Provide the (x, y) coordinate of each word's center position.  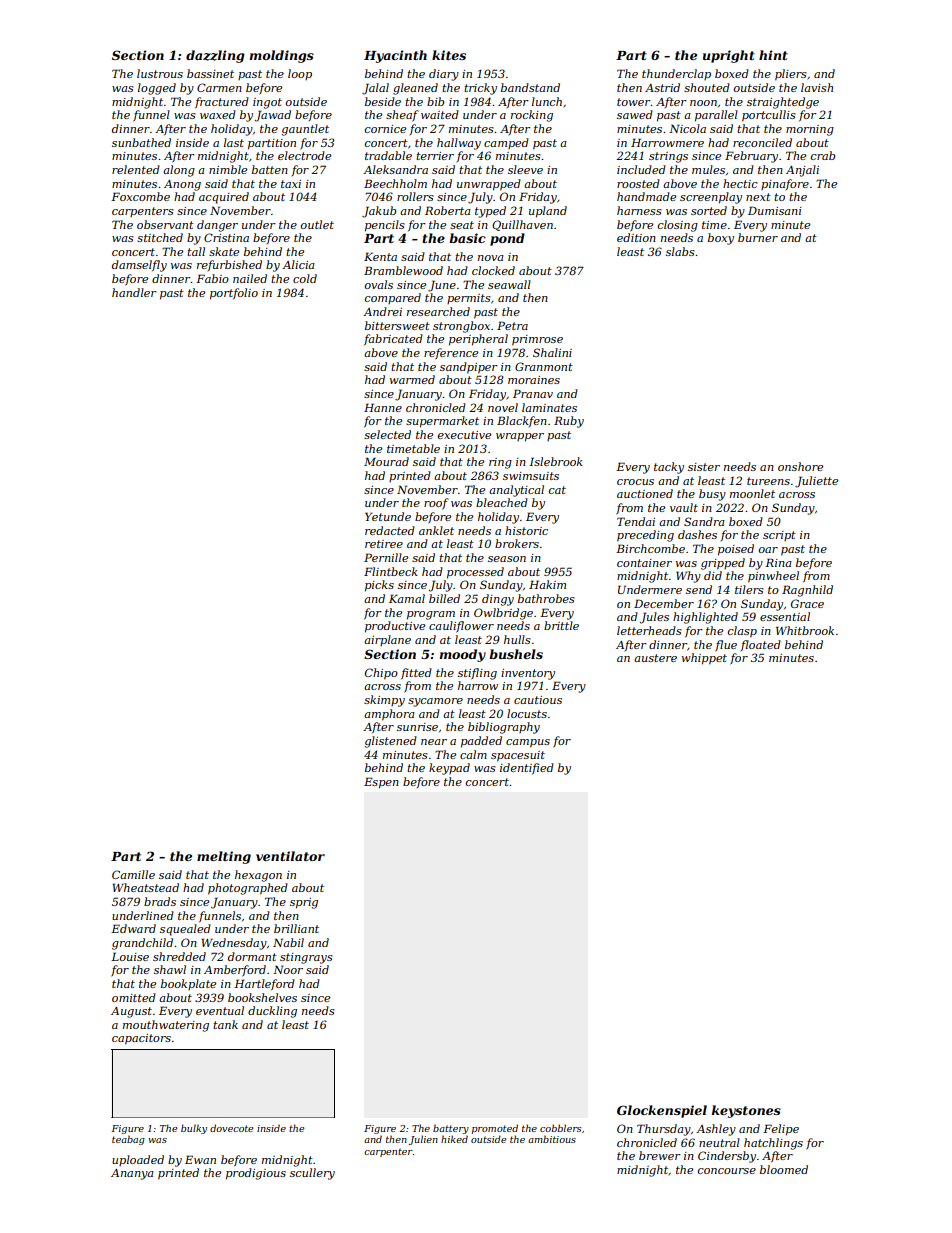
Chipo (381, 674)
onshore (800, 466)
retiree (384, 544)
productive (395, 627)
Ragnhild (807, 591)
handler (134, 292)
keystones (746, 1111)
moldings (281, 56)
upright (729, 56)
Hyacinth (395, 56)
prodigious (256, 1174)
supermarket (442, 422)
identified (527, 768)
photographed (248, 889)
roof (436, 504)
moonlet (752, 493)
